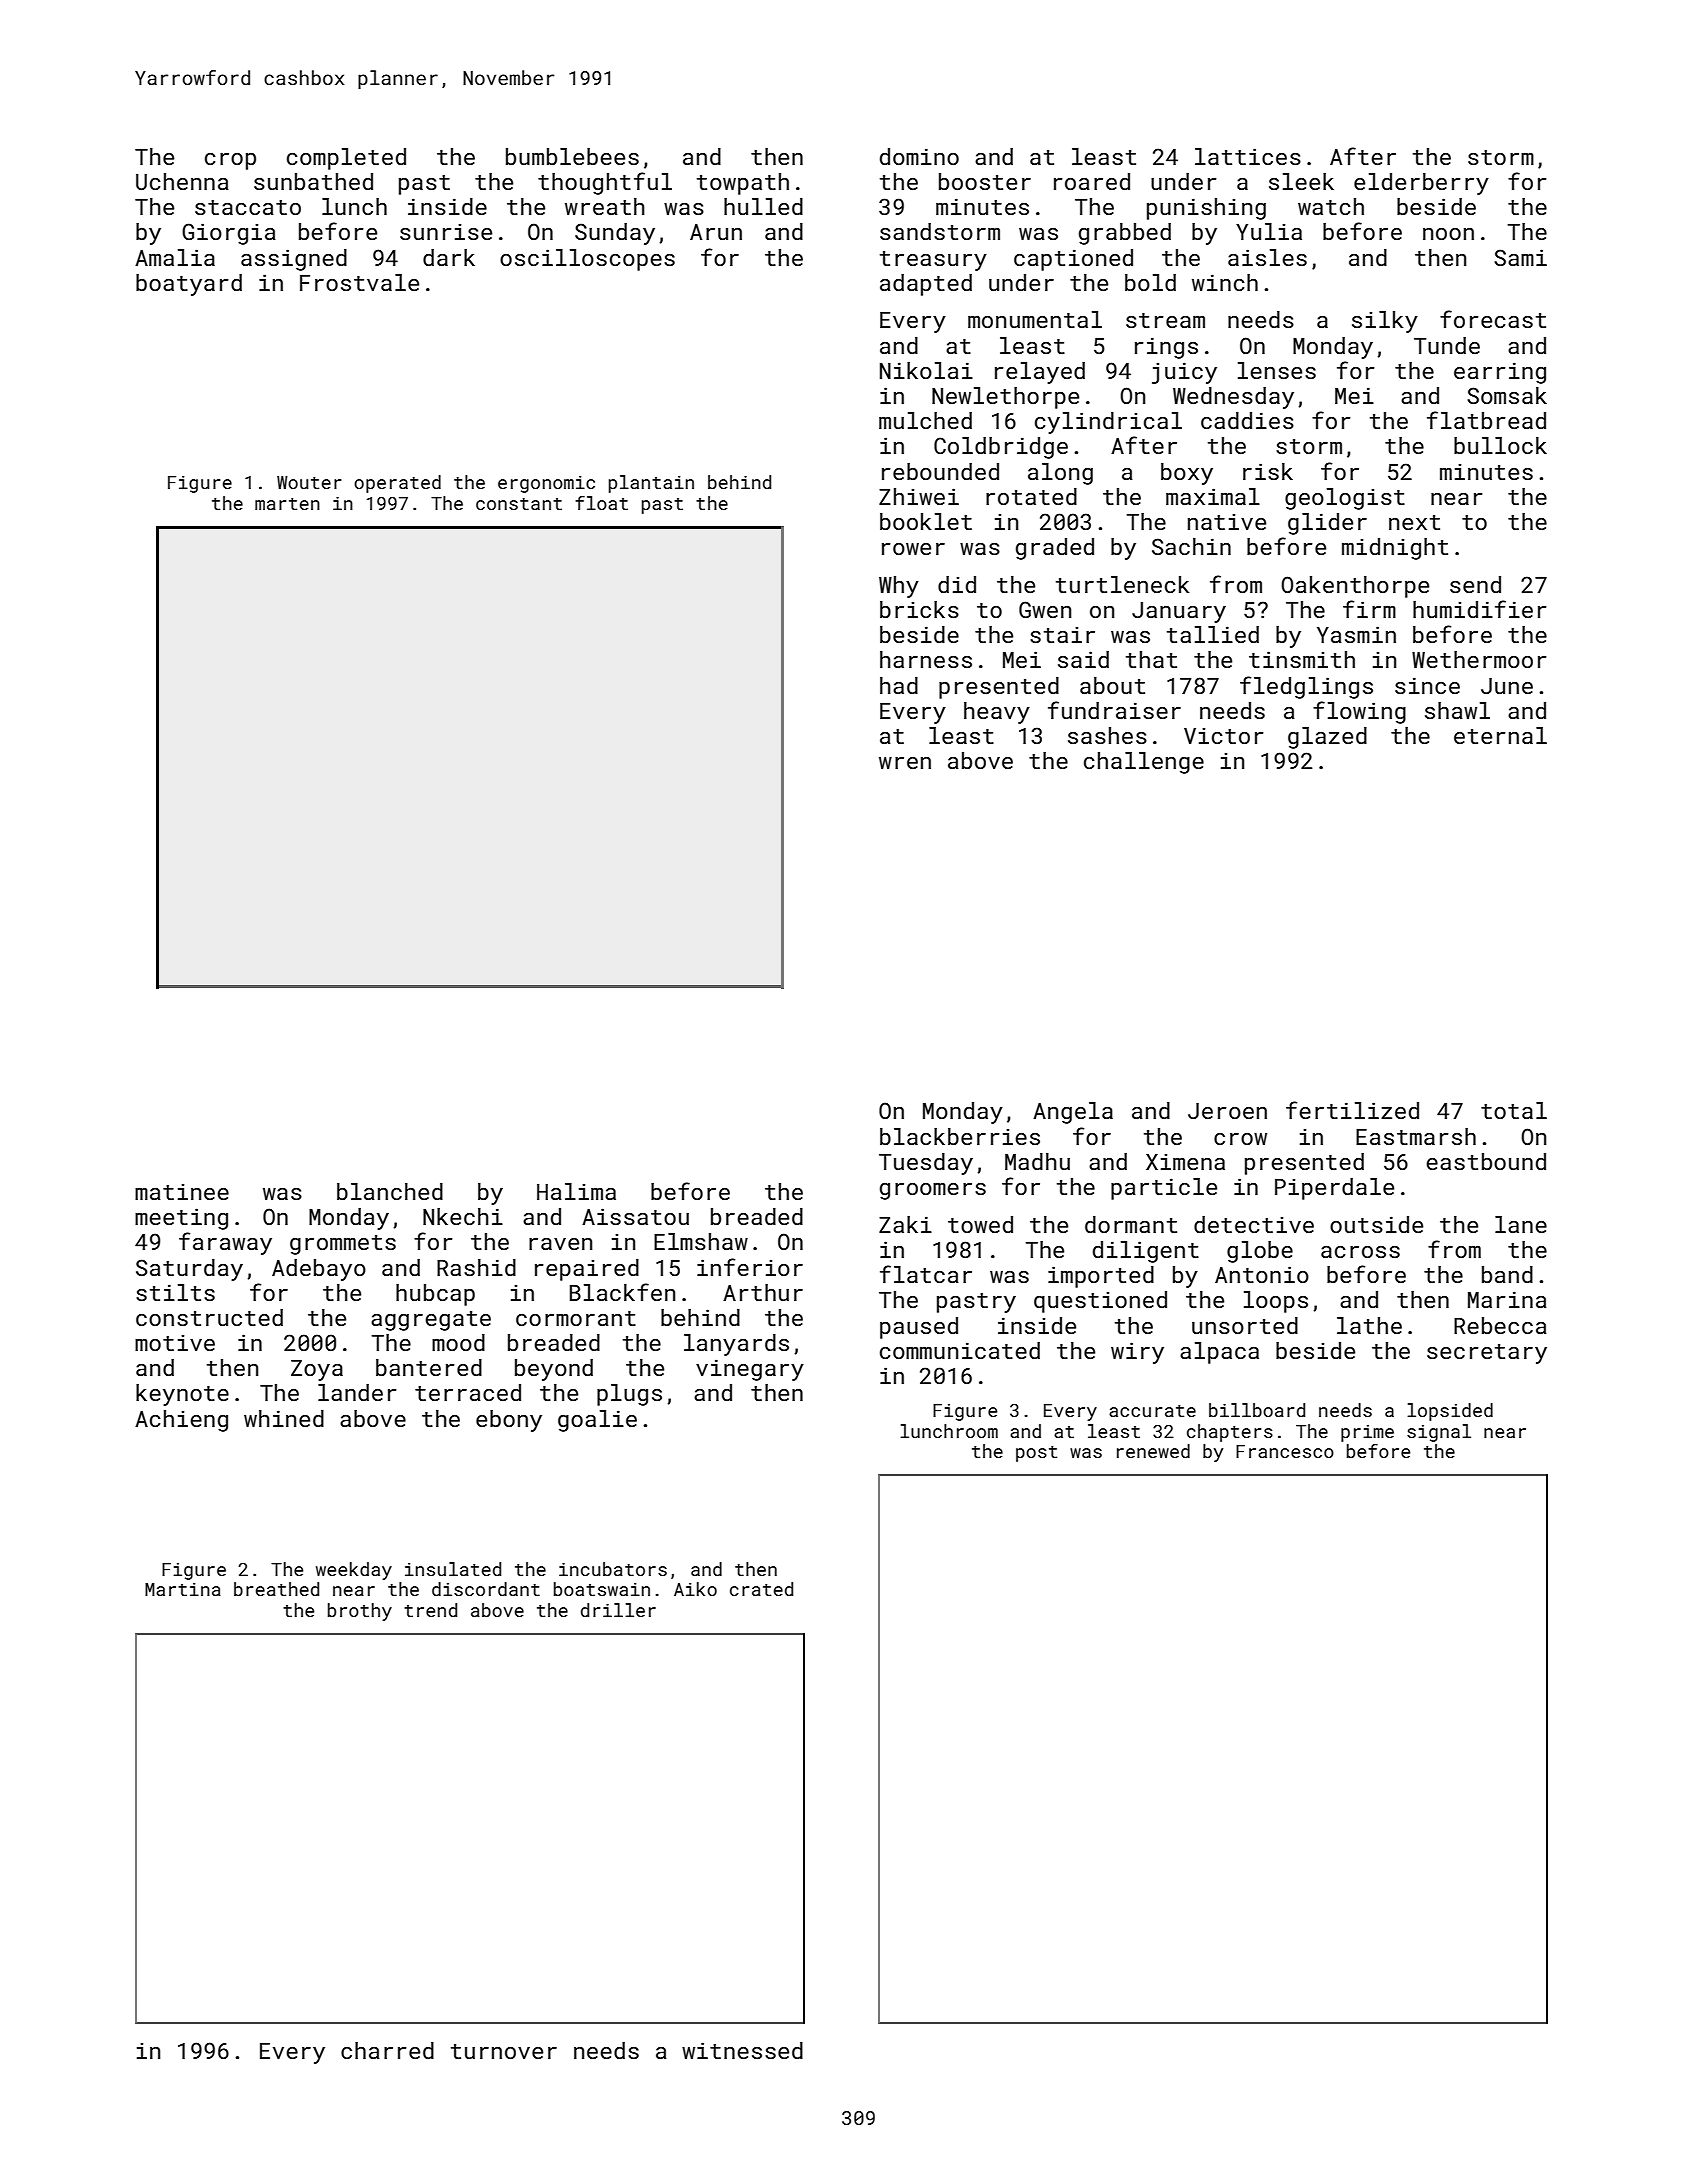  I want to click on challenge, so click(1144, 763).
